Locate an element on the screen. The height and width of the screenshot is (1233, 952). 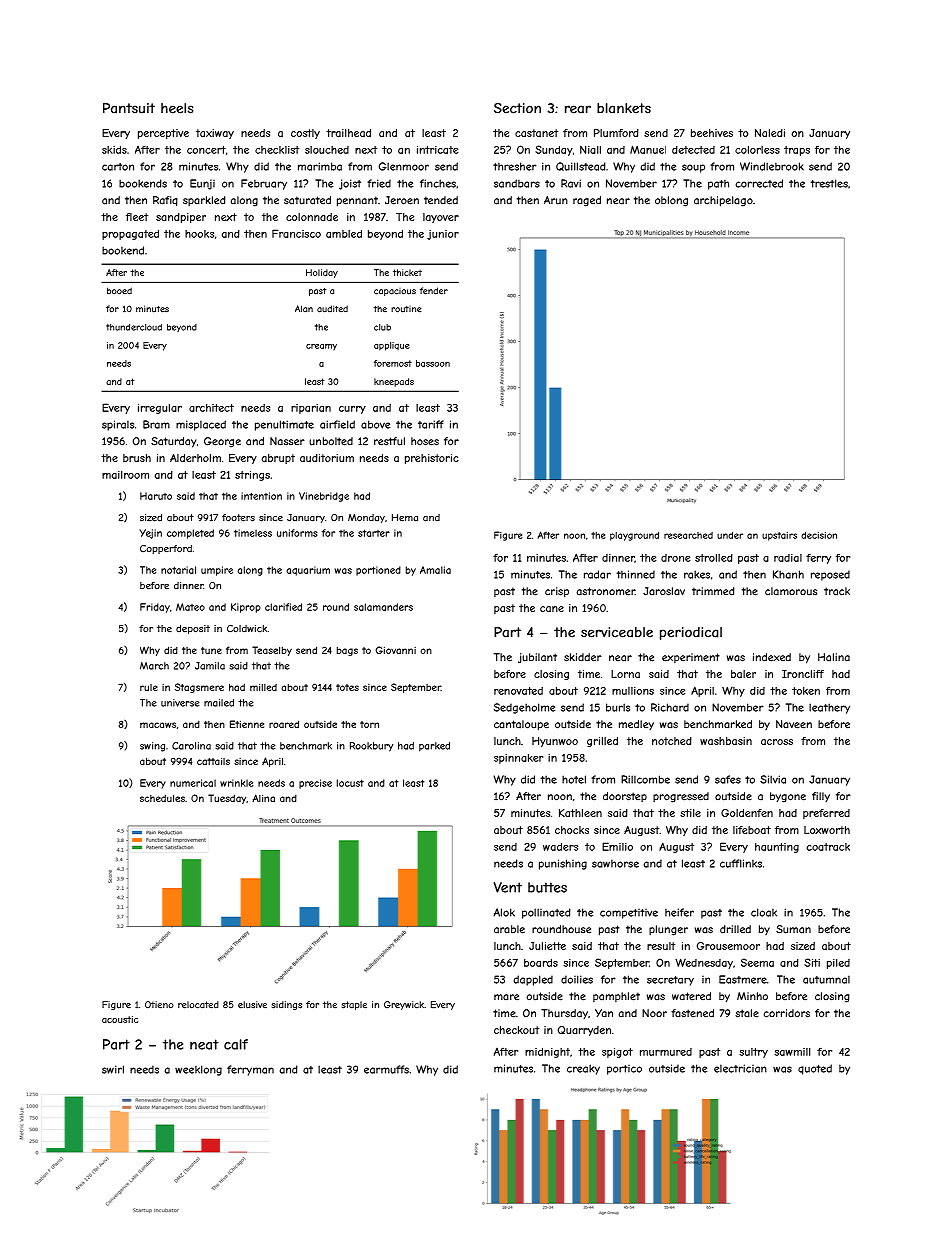
filly is located at coordinates (821, 797).
